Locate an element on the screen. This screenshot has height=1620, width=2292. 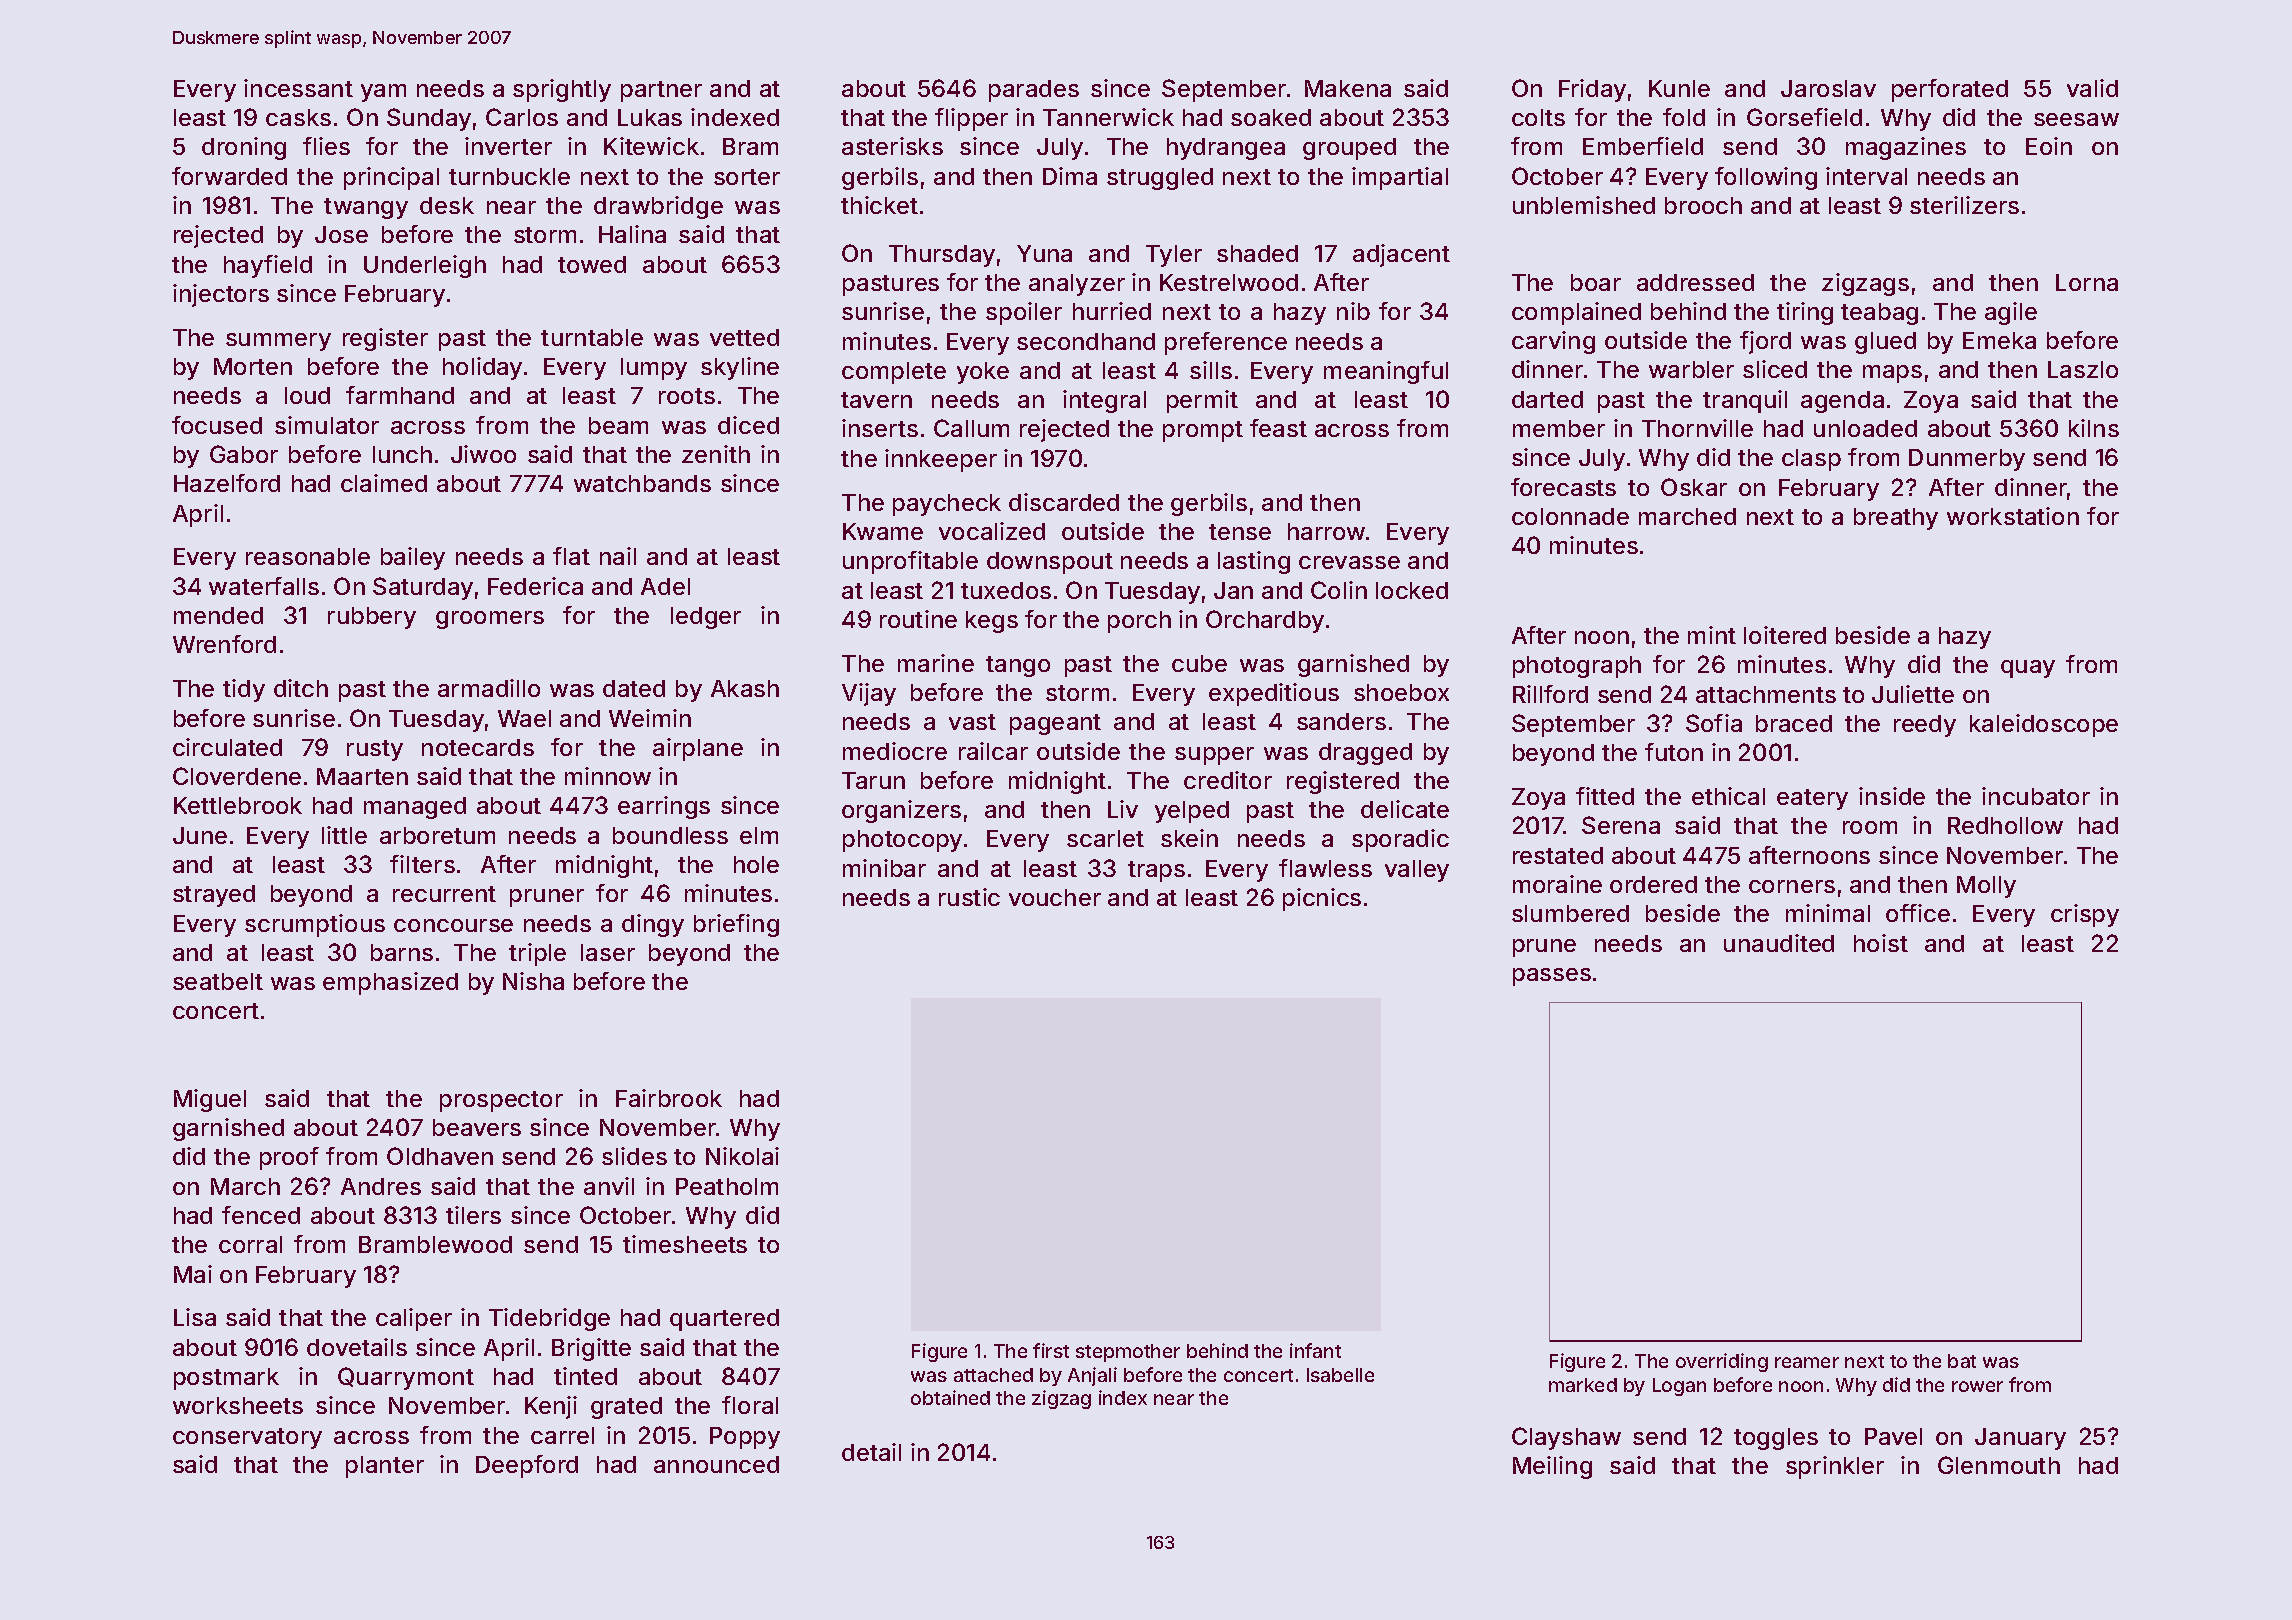
Gabor is located at coordinates (244, 454).
